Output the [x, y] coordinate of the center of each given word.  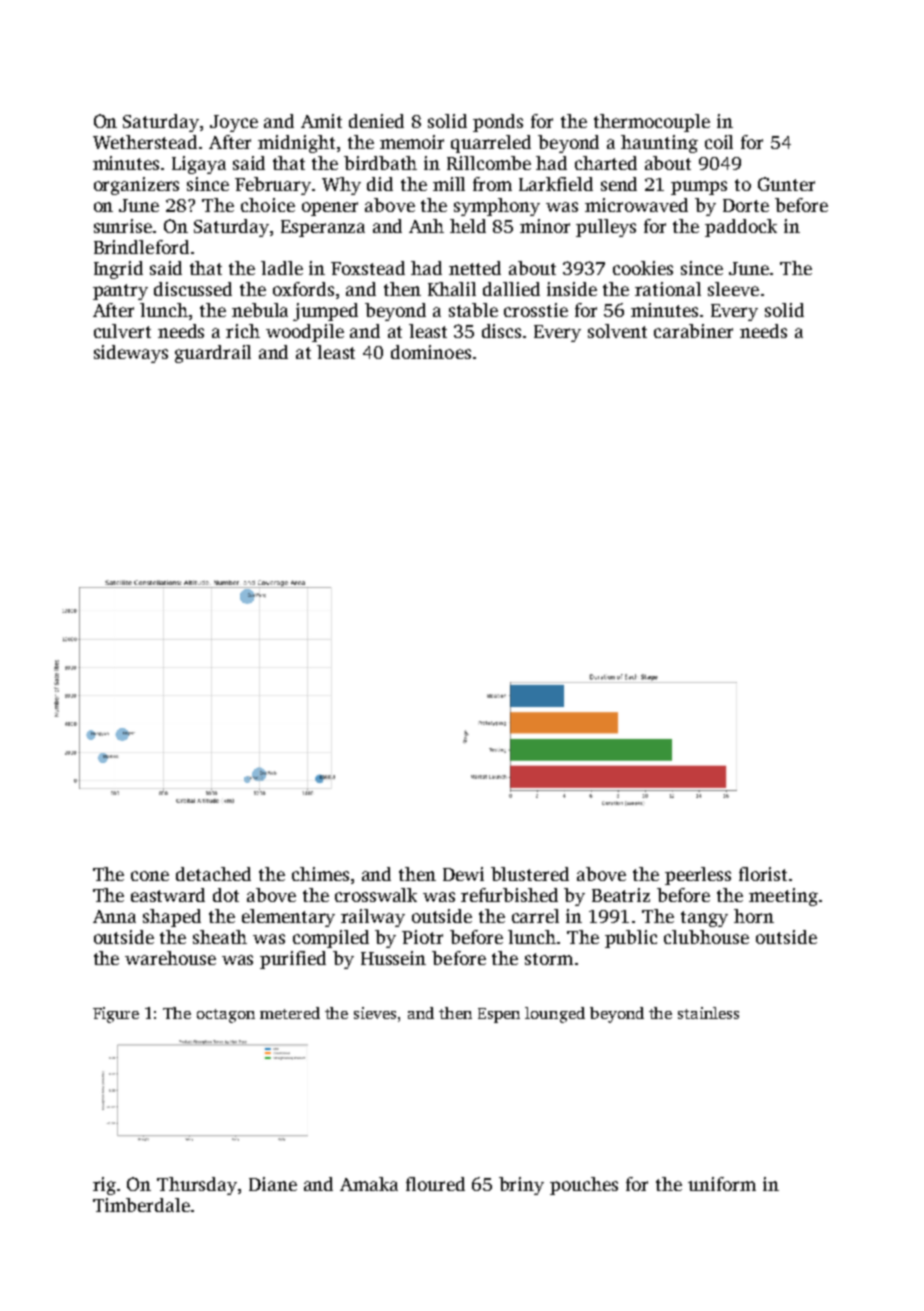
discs [501, 331]
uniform [722, 1184]
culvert [122, 331]
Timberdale [141, 1205]
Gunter [786, 184]
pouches [584, 1186]
